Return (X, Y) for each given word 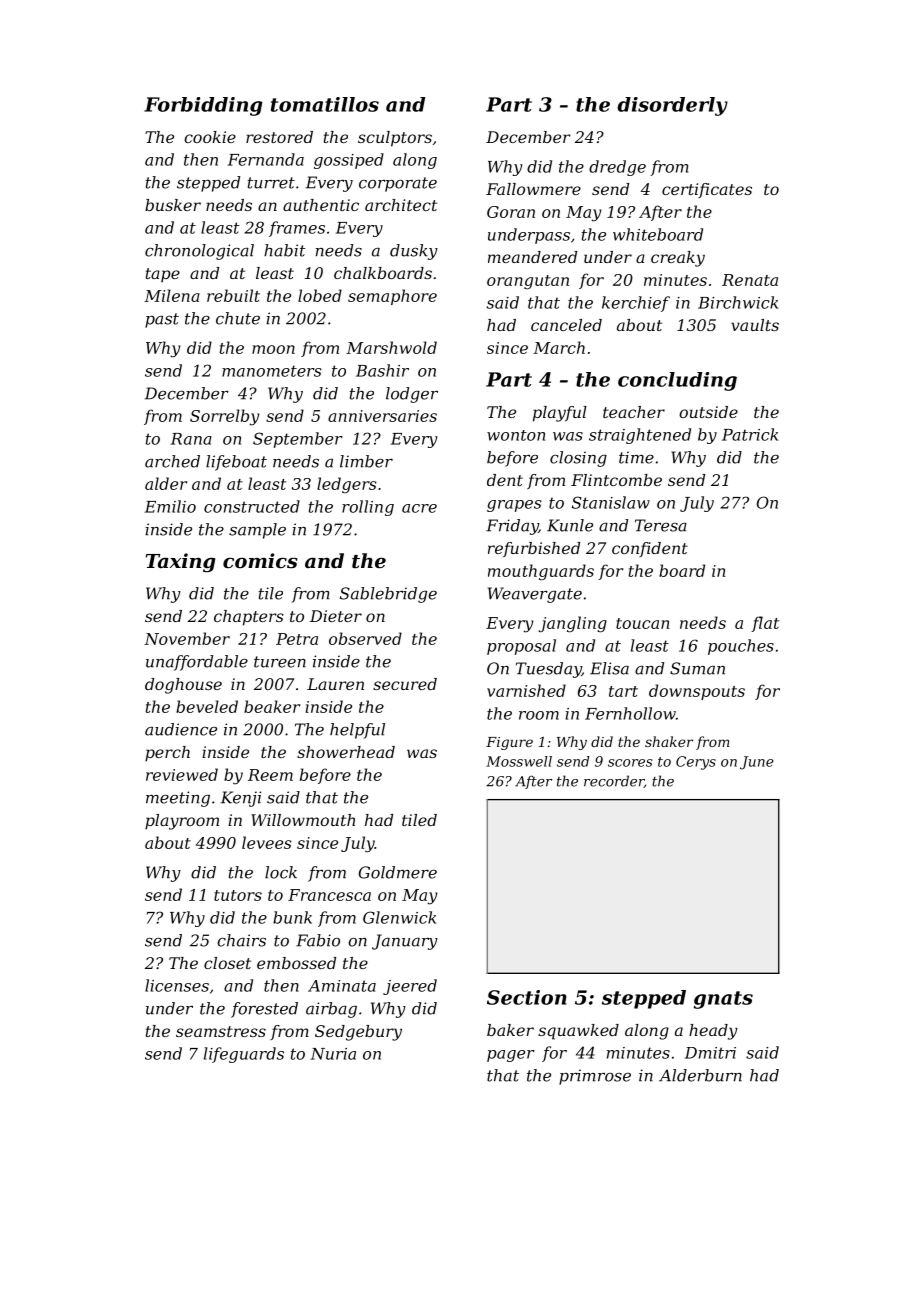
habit (285, 250)
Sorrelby (224, 417)
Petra (297, 639)
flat (765, 624)
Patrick (750, 434)
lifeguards (244, 1055)
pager (511, 1056)
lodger (412, 395)
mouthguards (541, 572)
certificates (707, 190)
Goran (511, 212)
